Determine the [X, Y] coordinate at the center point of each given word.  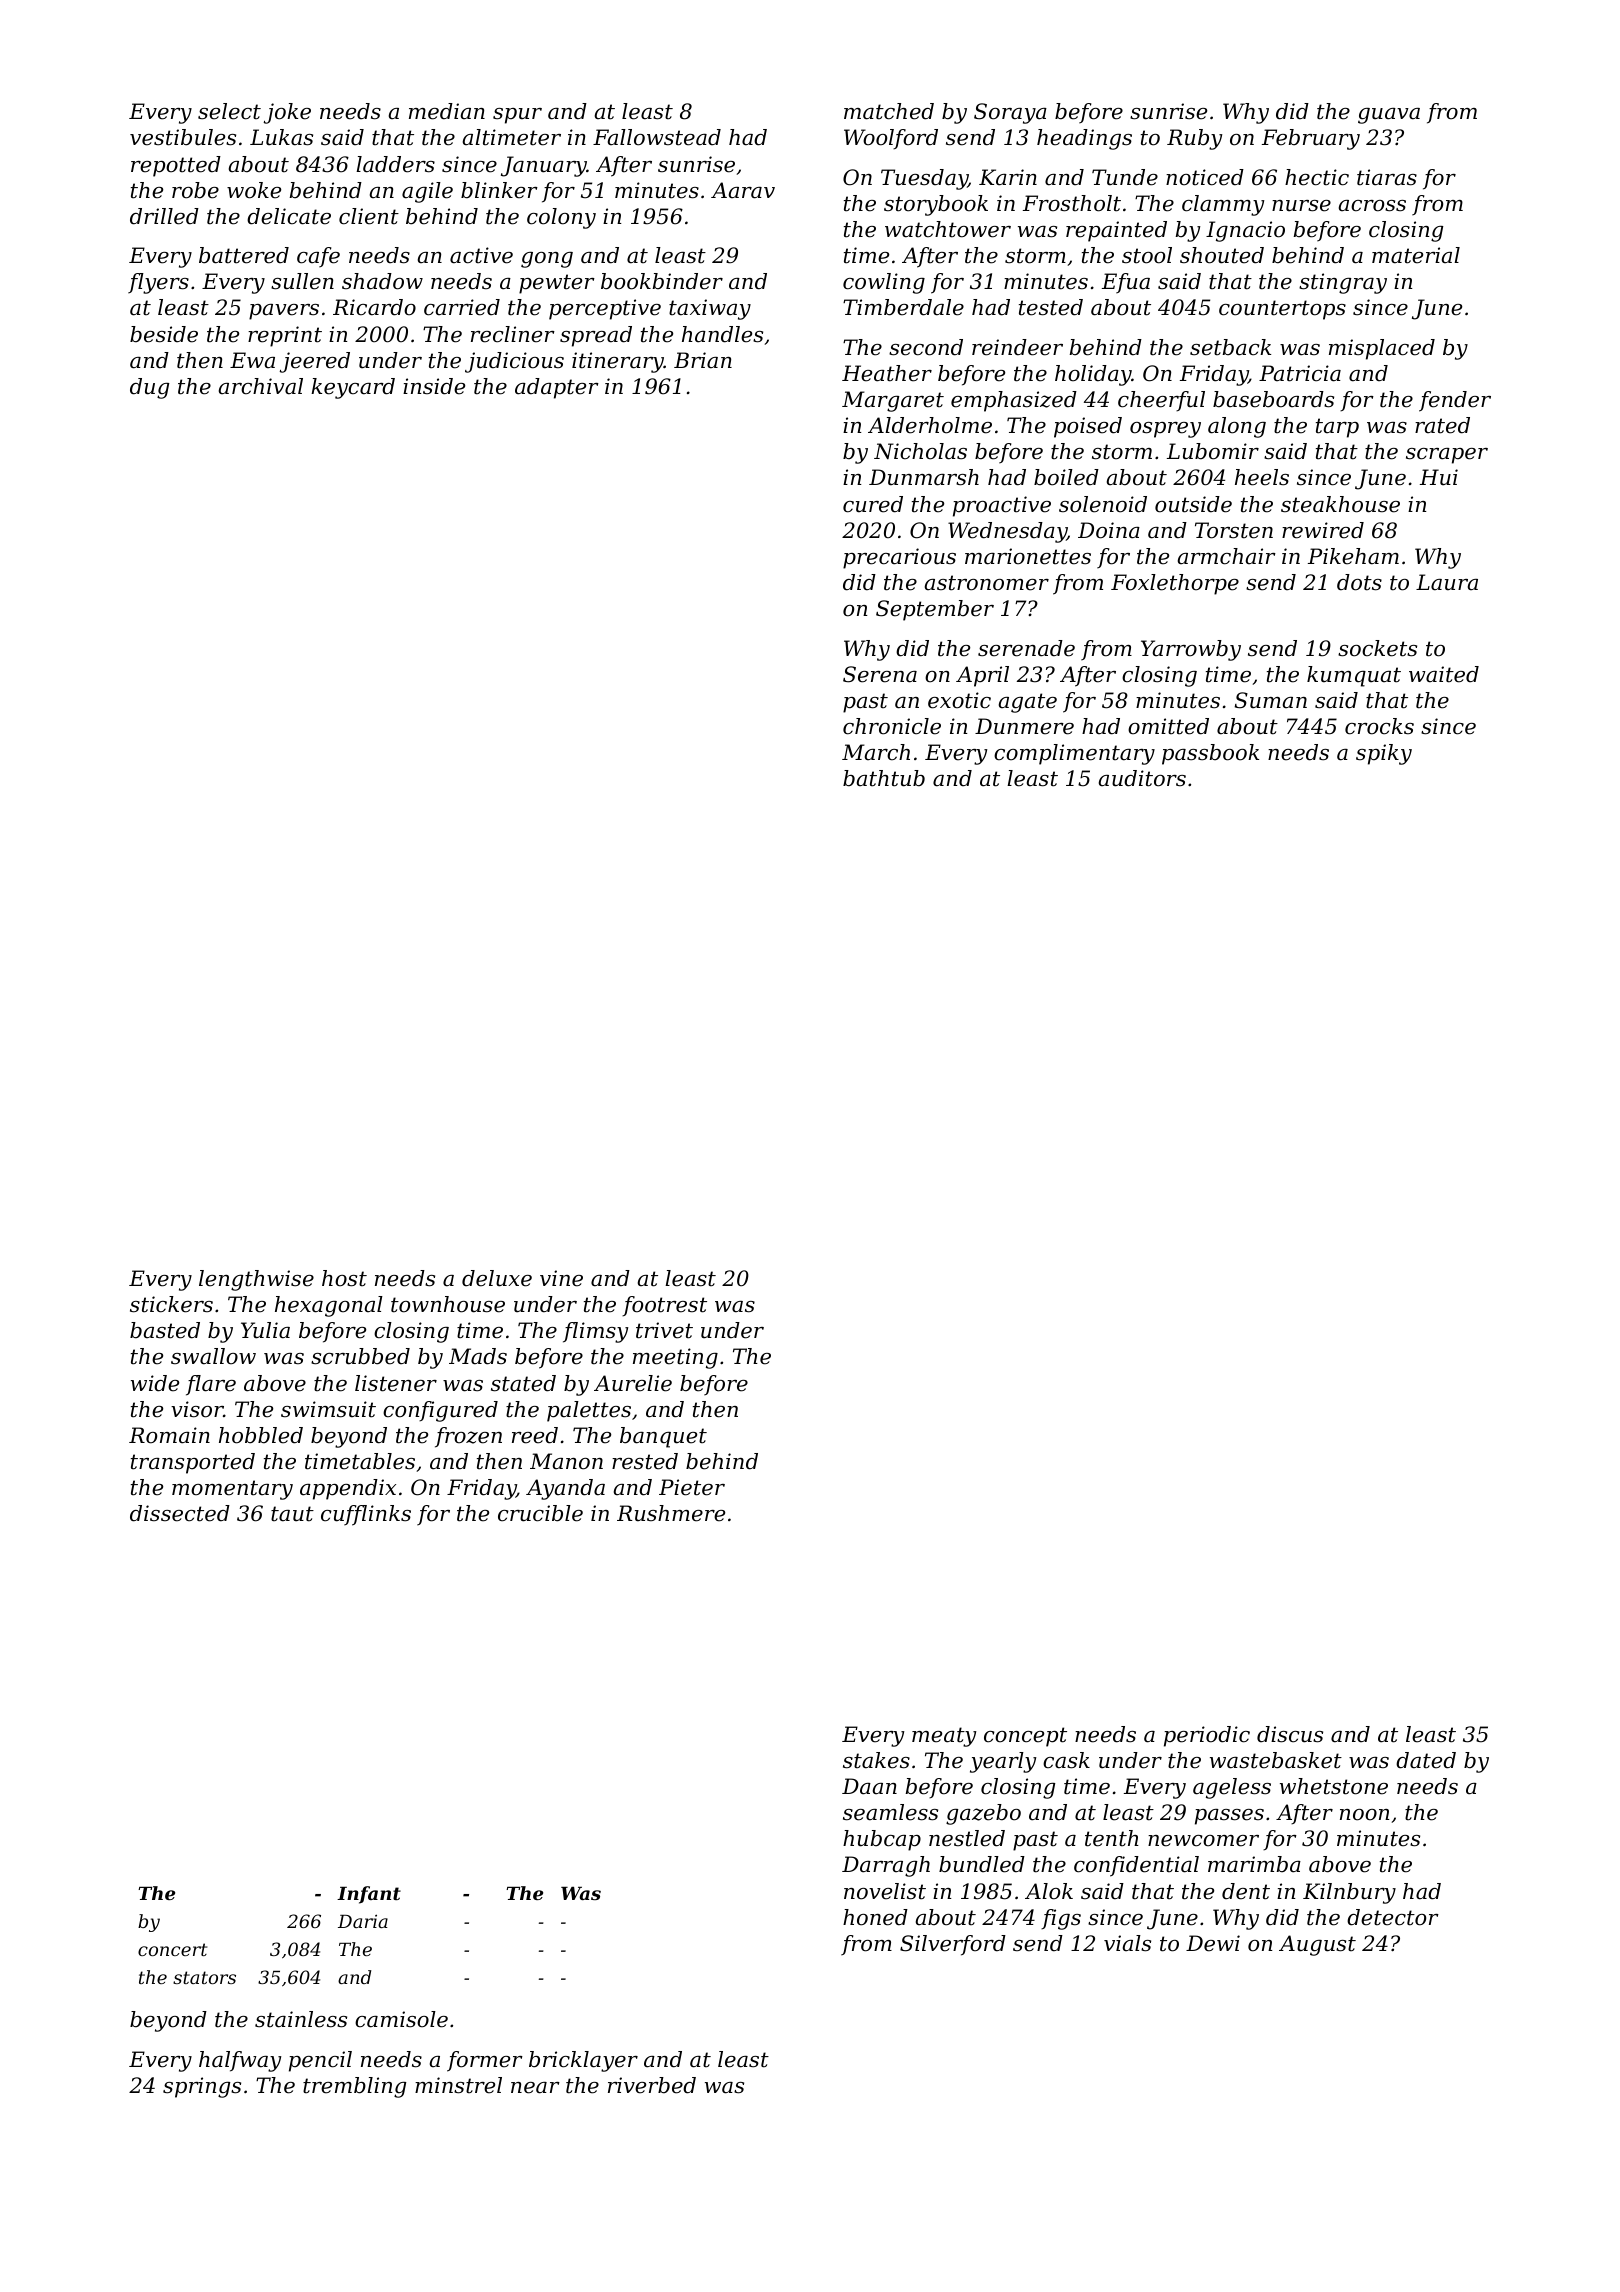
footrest [664, 1306]
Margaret [893, 401]
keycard [353, 388]
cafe [318, 257]
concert [172, 1949]
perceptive [605, 309]
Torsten [1234, 530]
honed [875, 1917]
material [1416, 255]
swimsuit [328, 1409]
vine [561, 1278]
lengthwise [256, 1280]
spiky [1384, 754]
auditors [1142, 778]
